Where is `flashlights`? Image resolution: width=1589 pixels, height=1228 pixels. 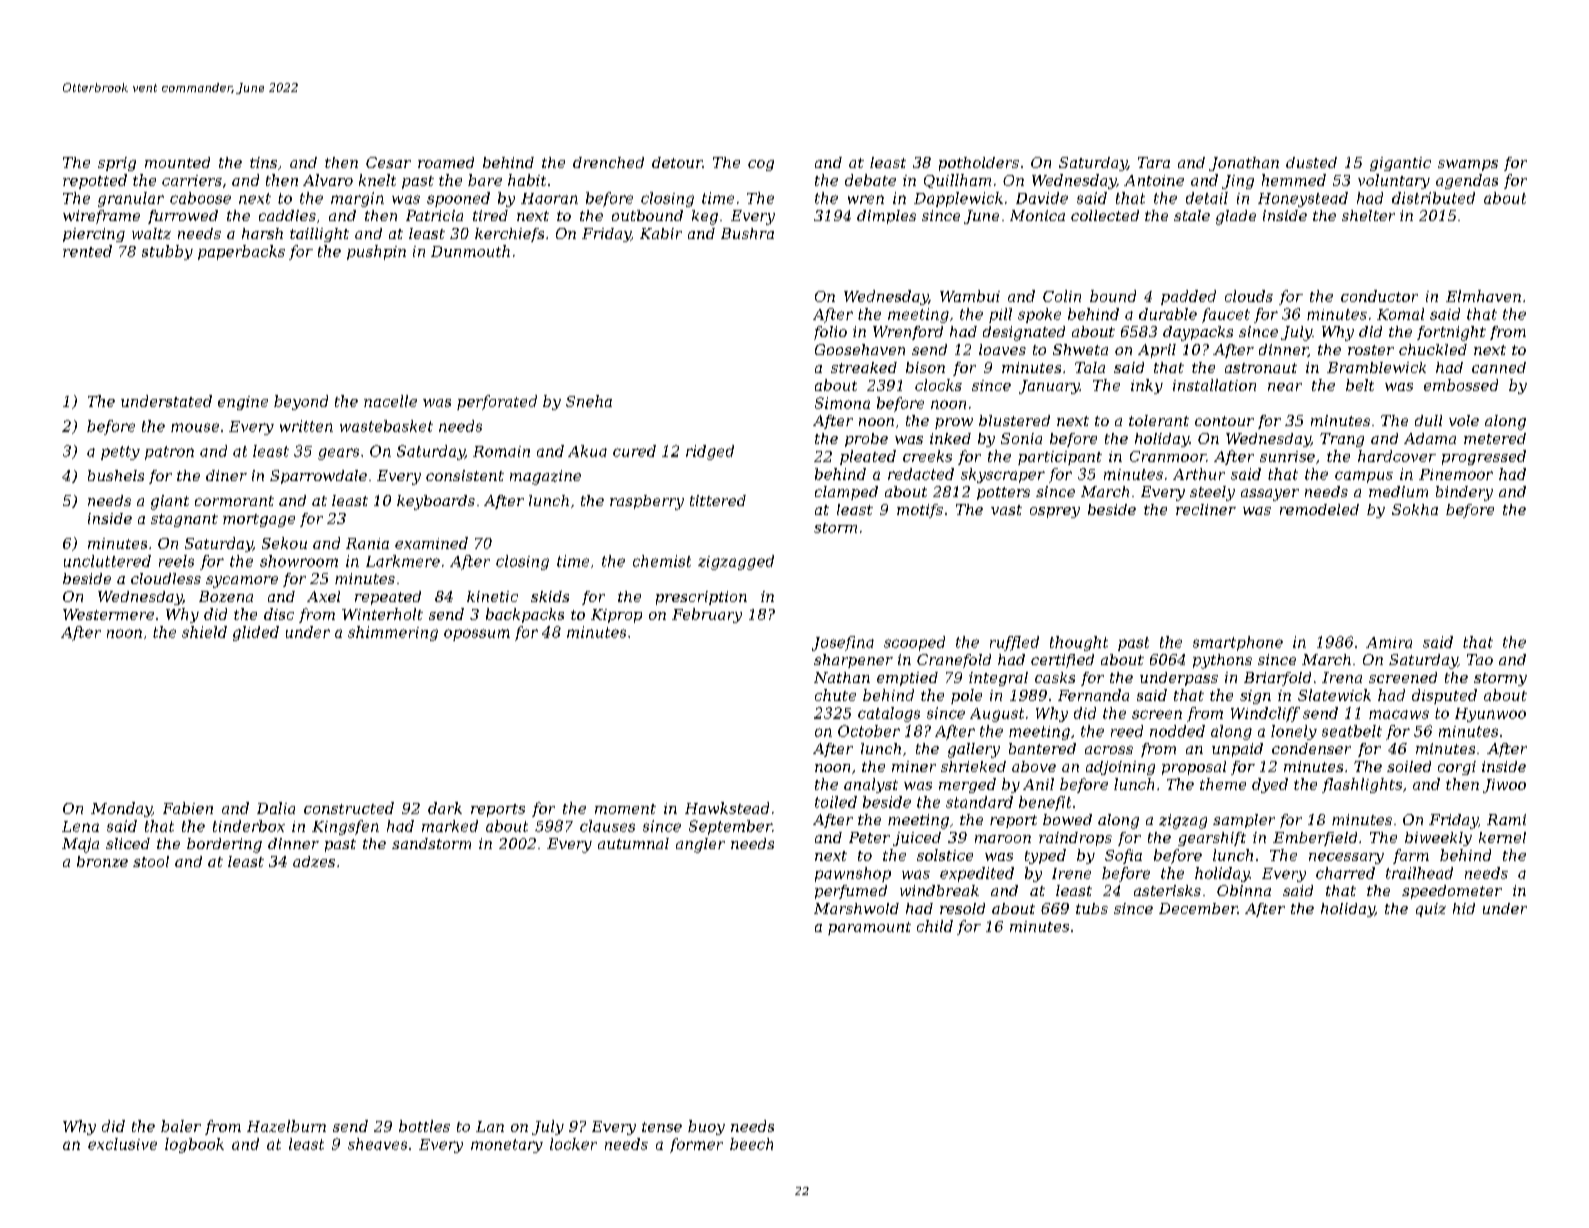 flashlights is located at coordinates (1362, 785).
